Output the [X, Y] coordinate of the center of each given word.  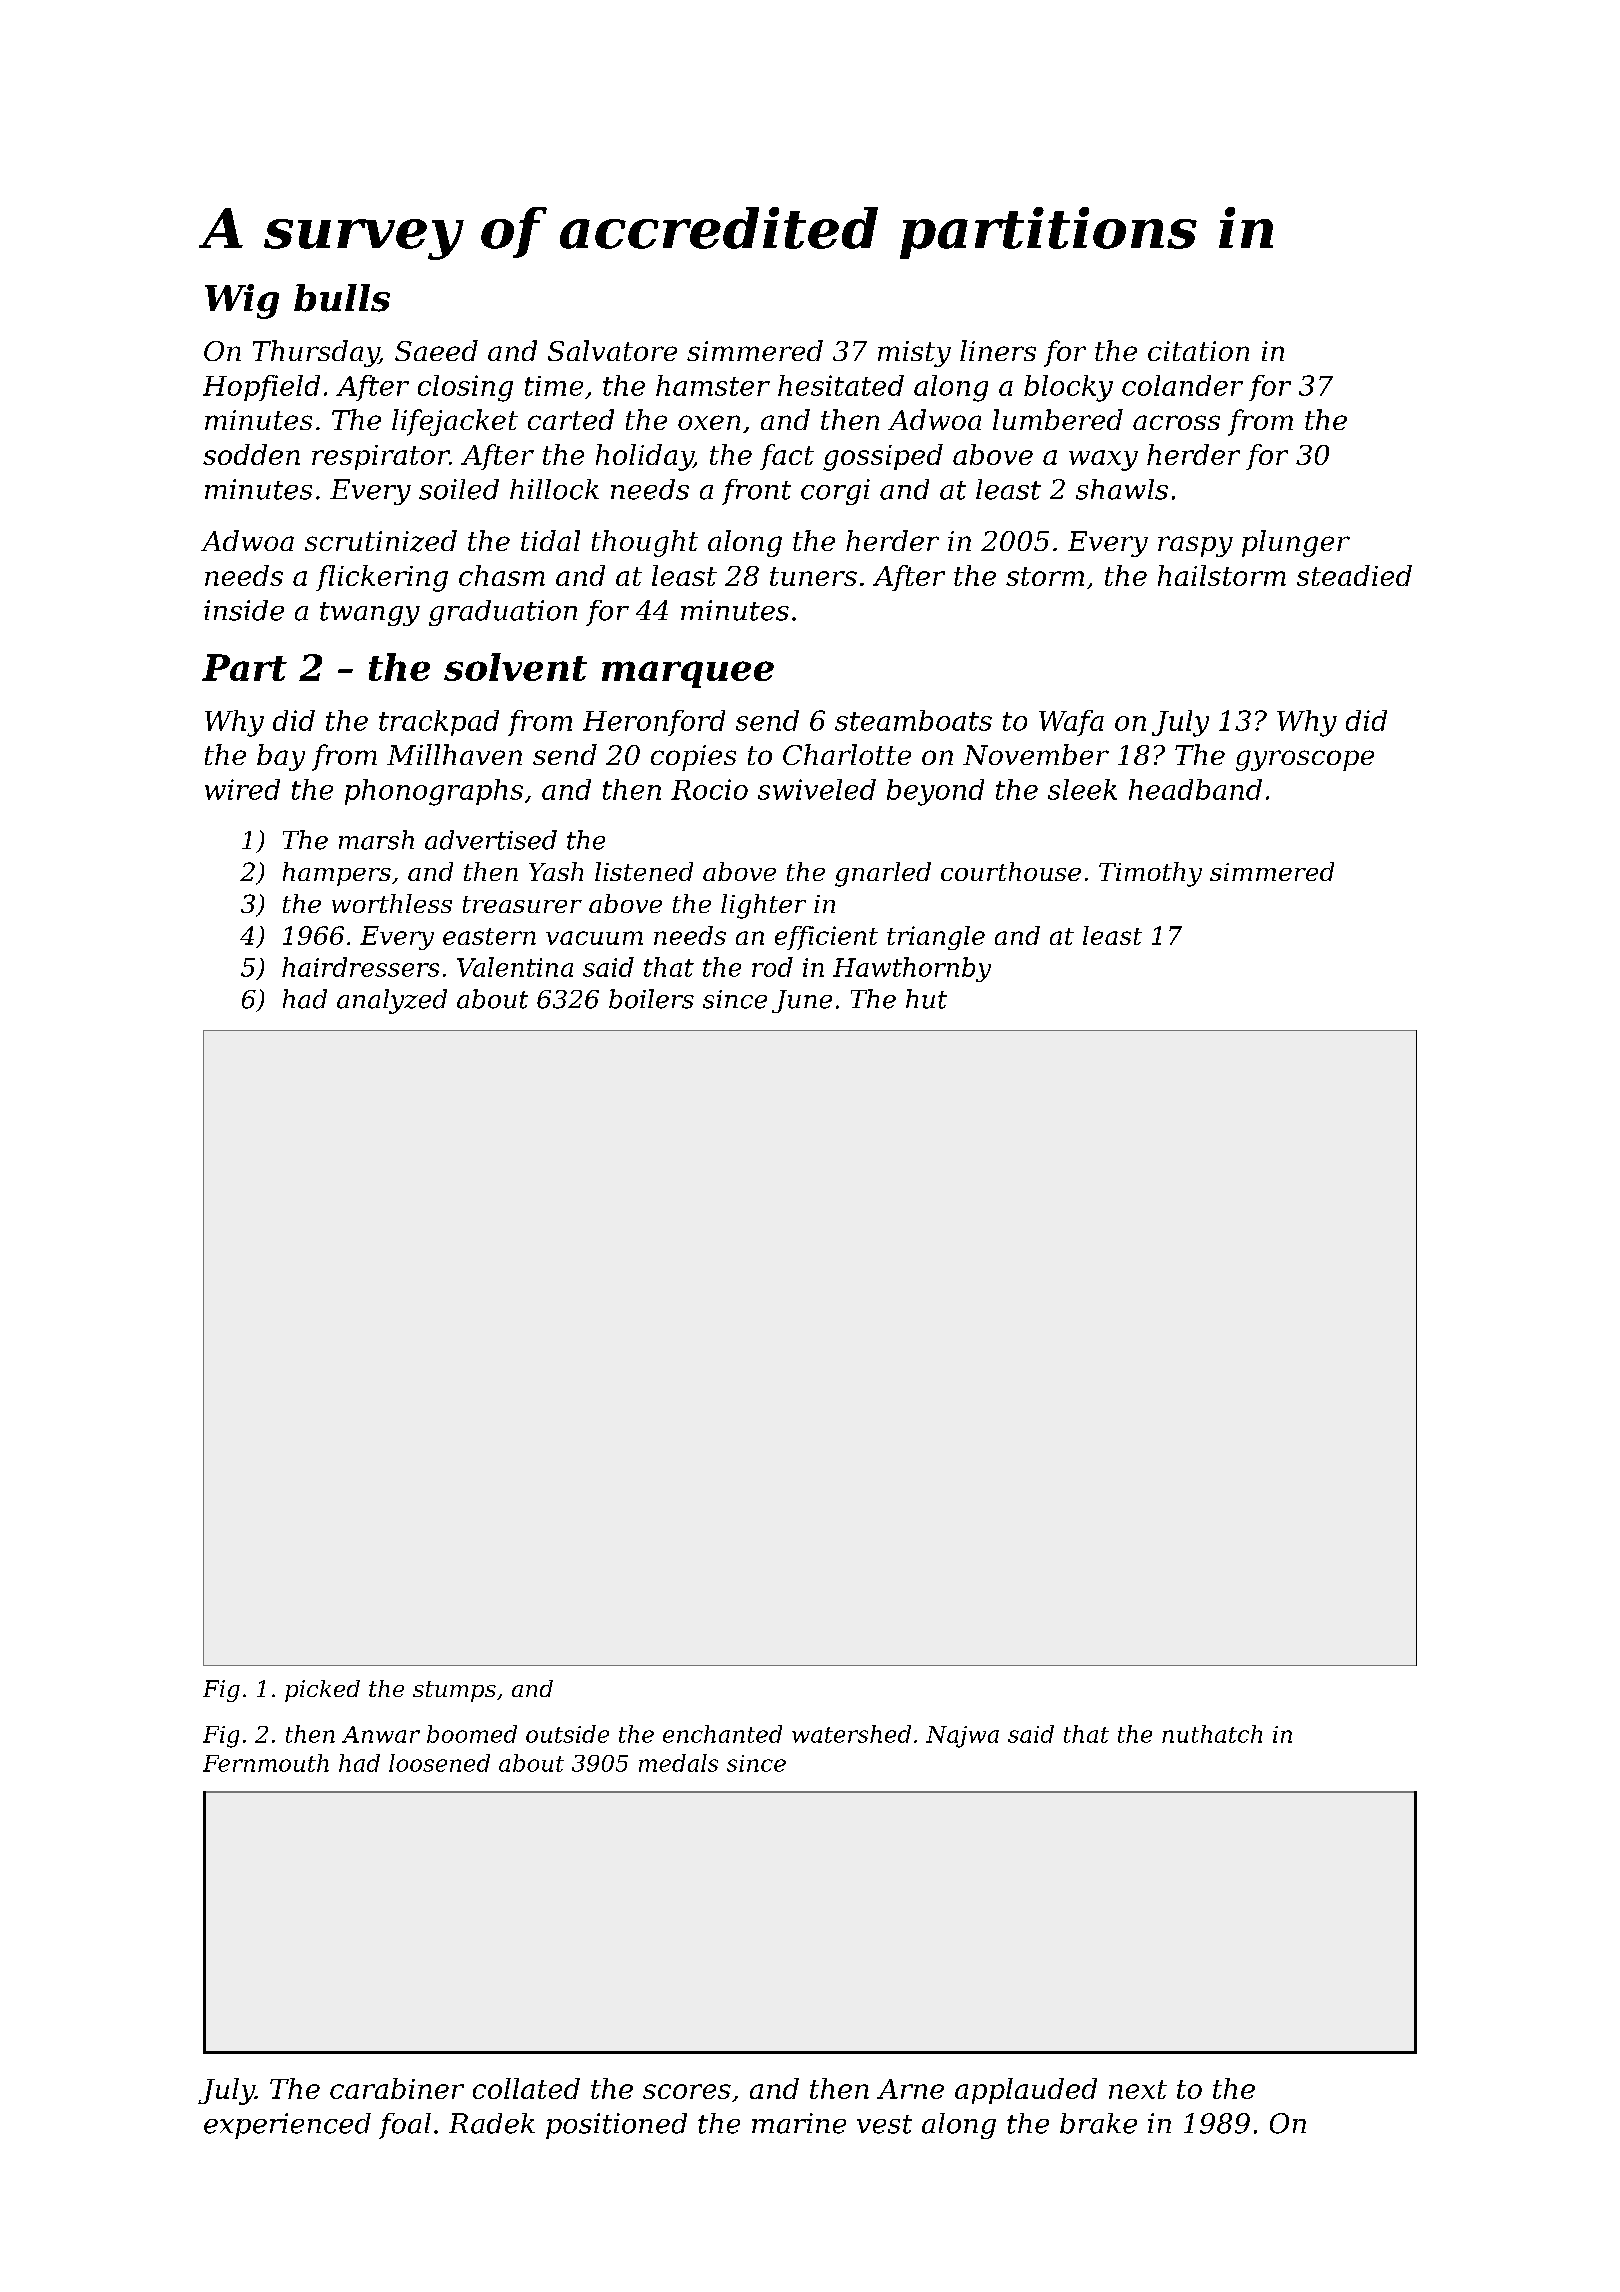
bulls [342, 298]
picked [322, 1691]
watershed [851, 1734]
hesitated [841, 385]
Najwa [962, 1737]
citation [1198, 351]
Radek [492, 2123]
